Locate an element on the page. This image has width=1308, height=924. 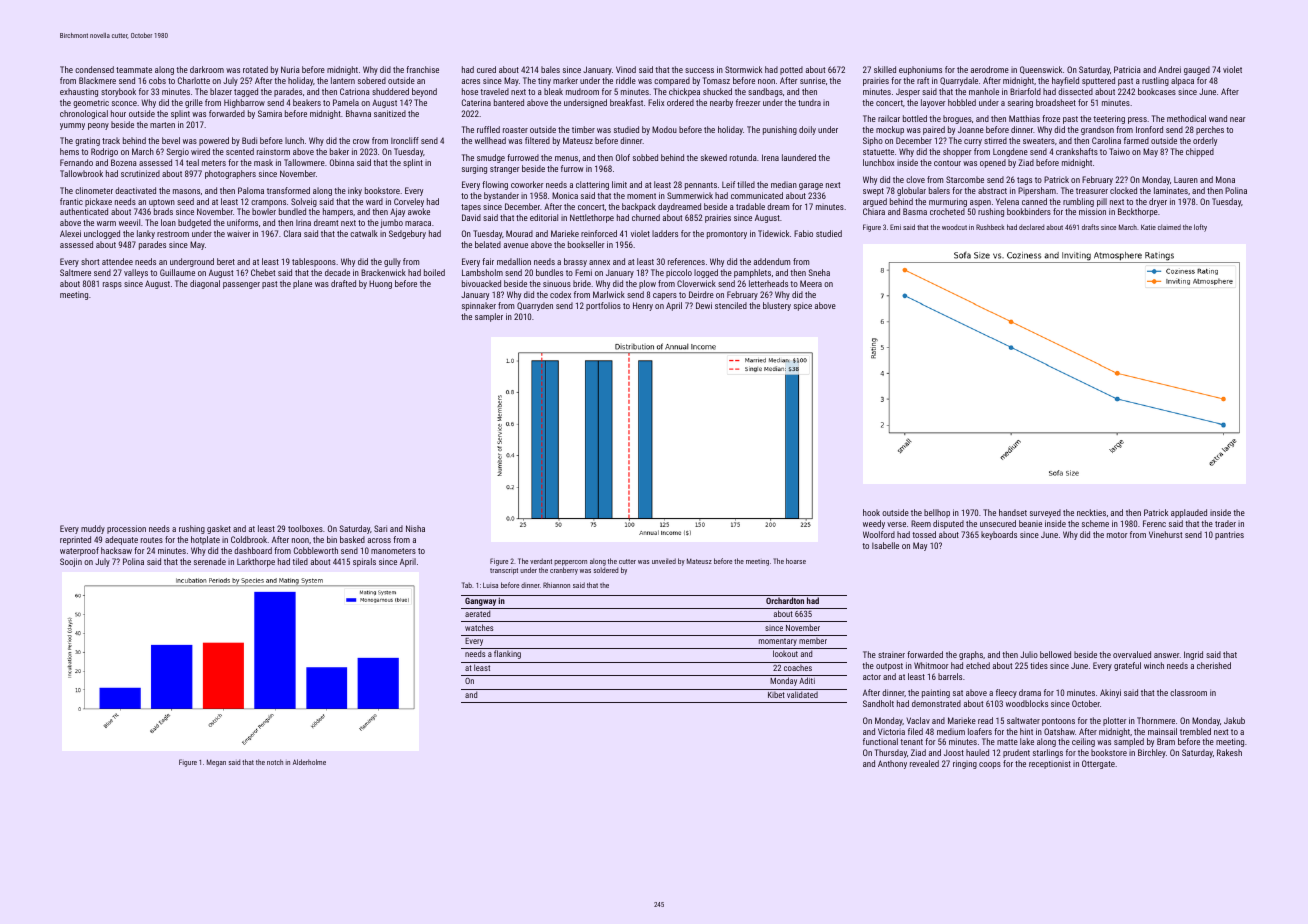
darkroom is located at coordinates (207, 69).
